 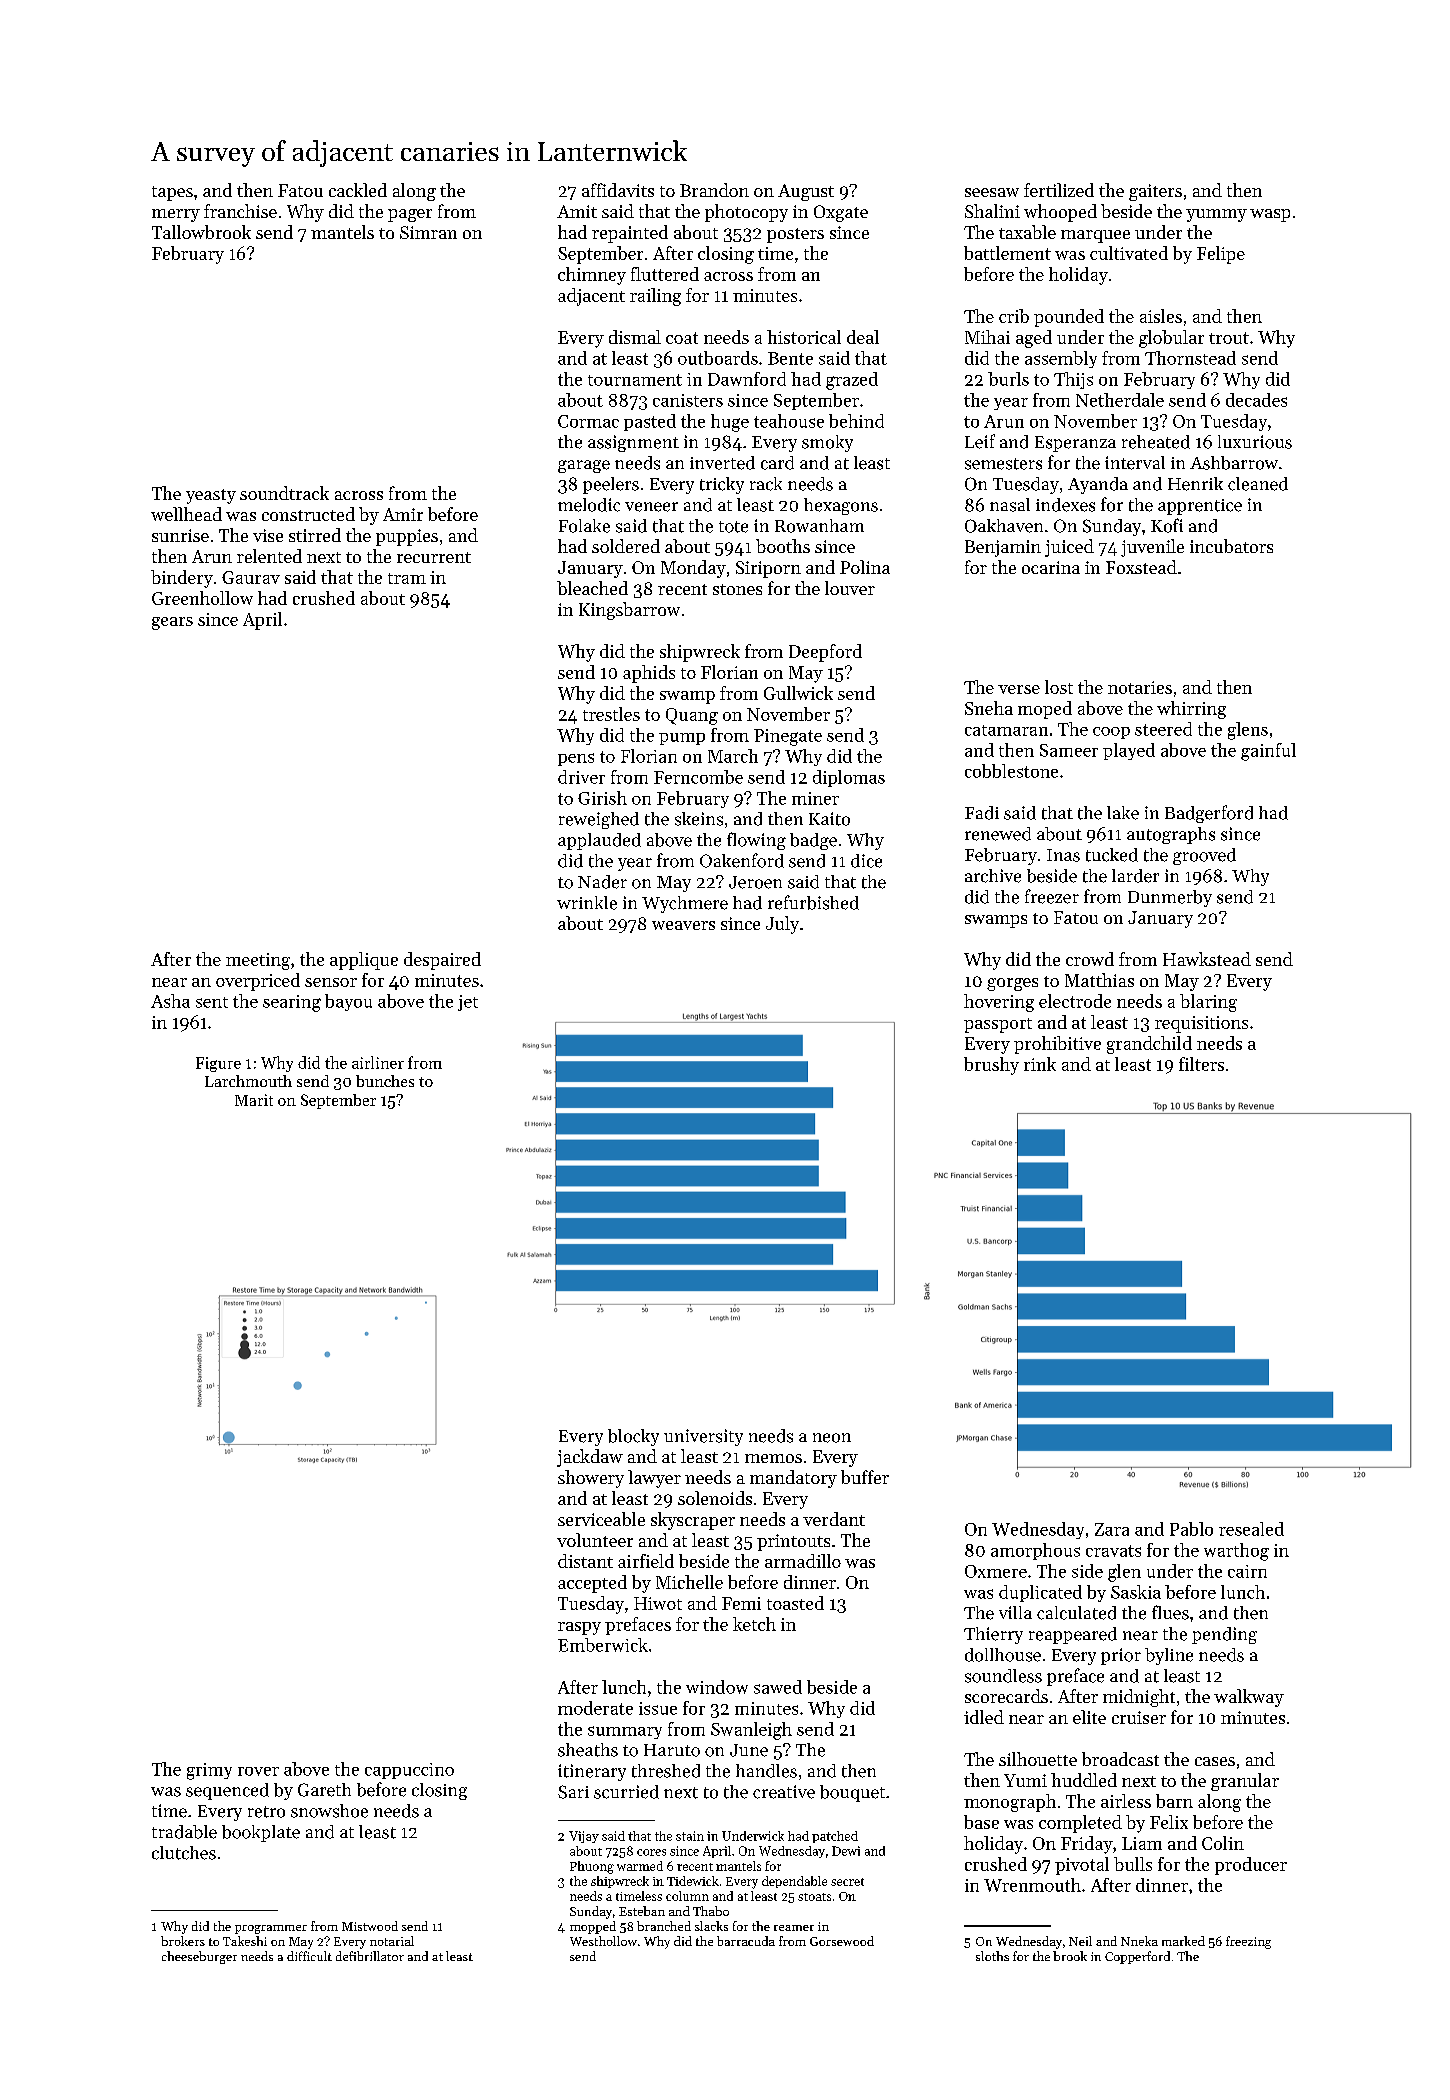 I want to click on cackled, so click(x=358, y=190).
